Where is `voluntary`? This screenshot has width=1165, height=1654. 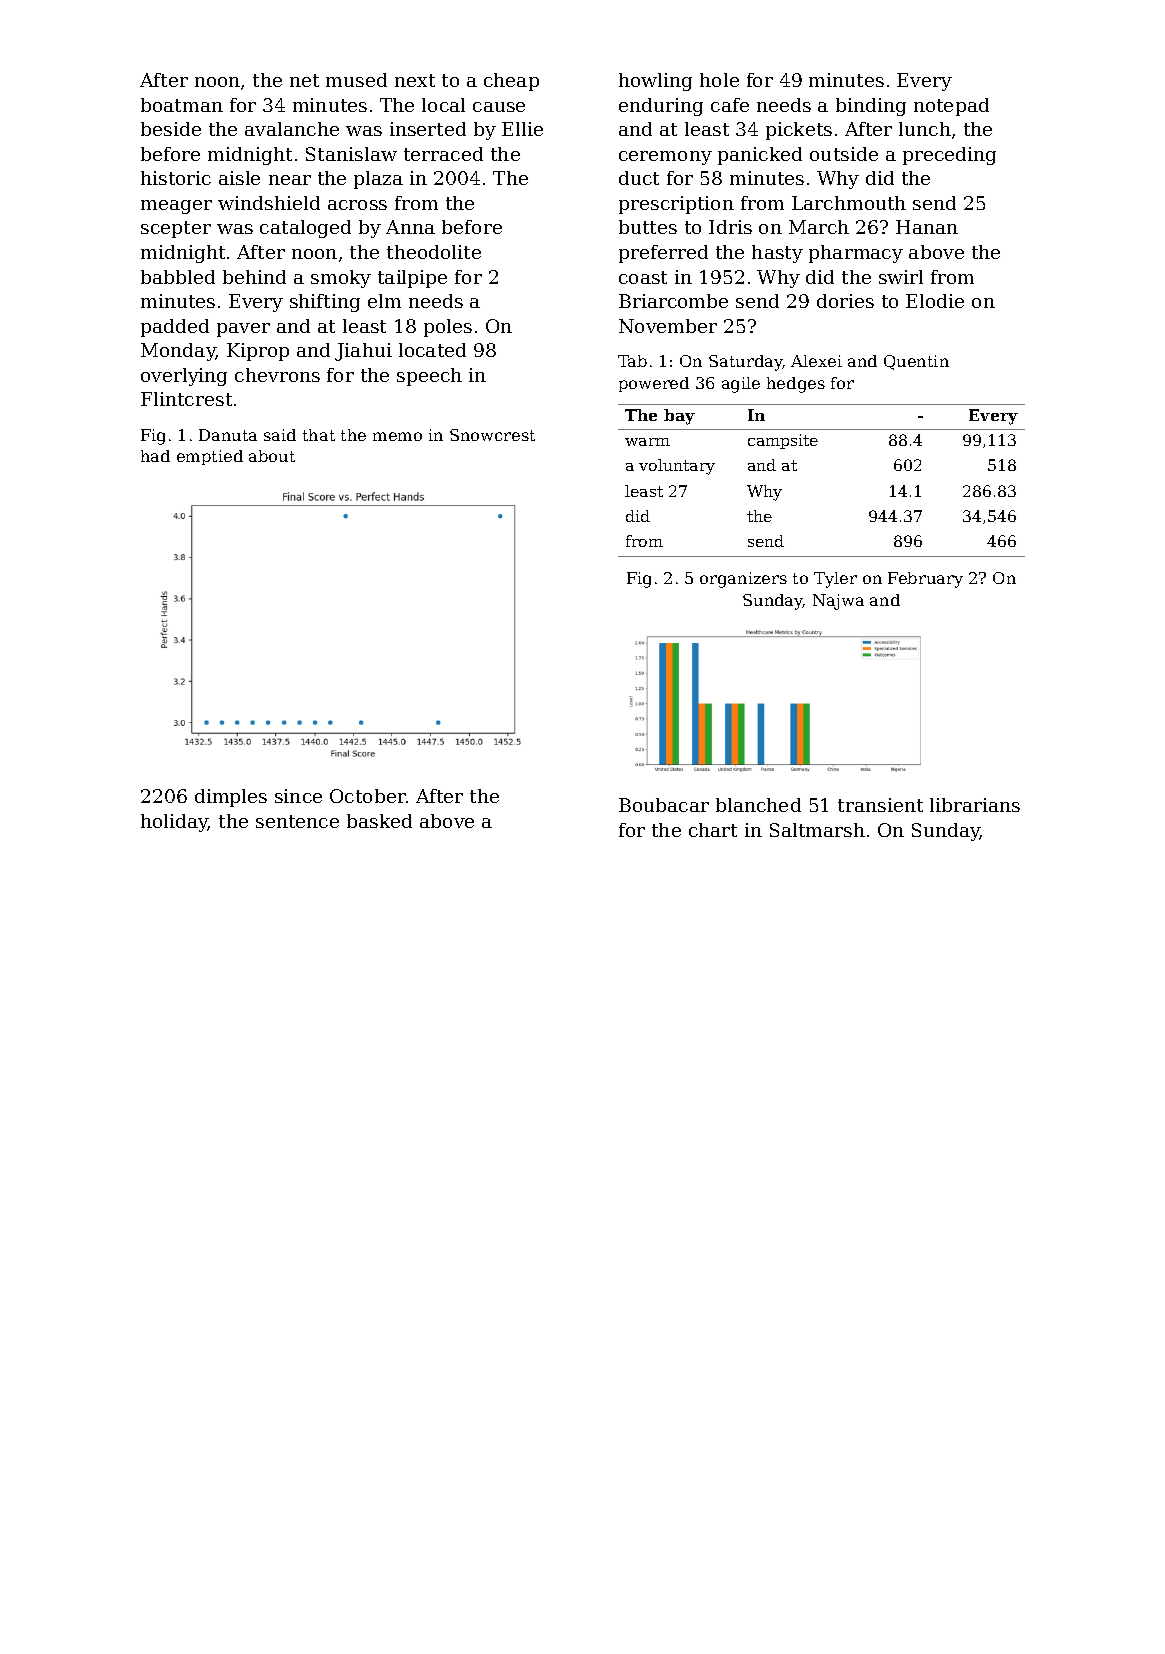 voluntary is located at coordinates (677, 467).
